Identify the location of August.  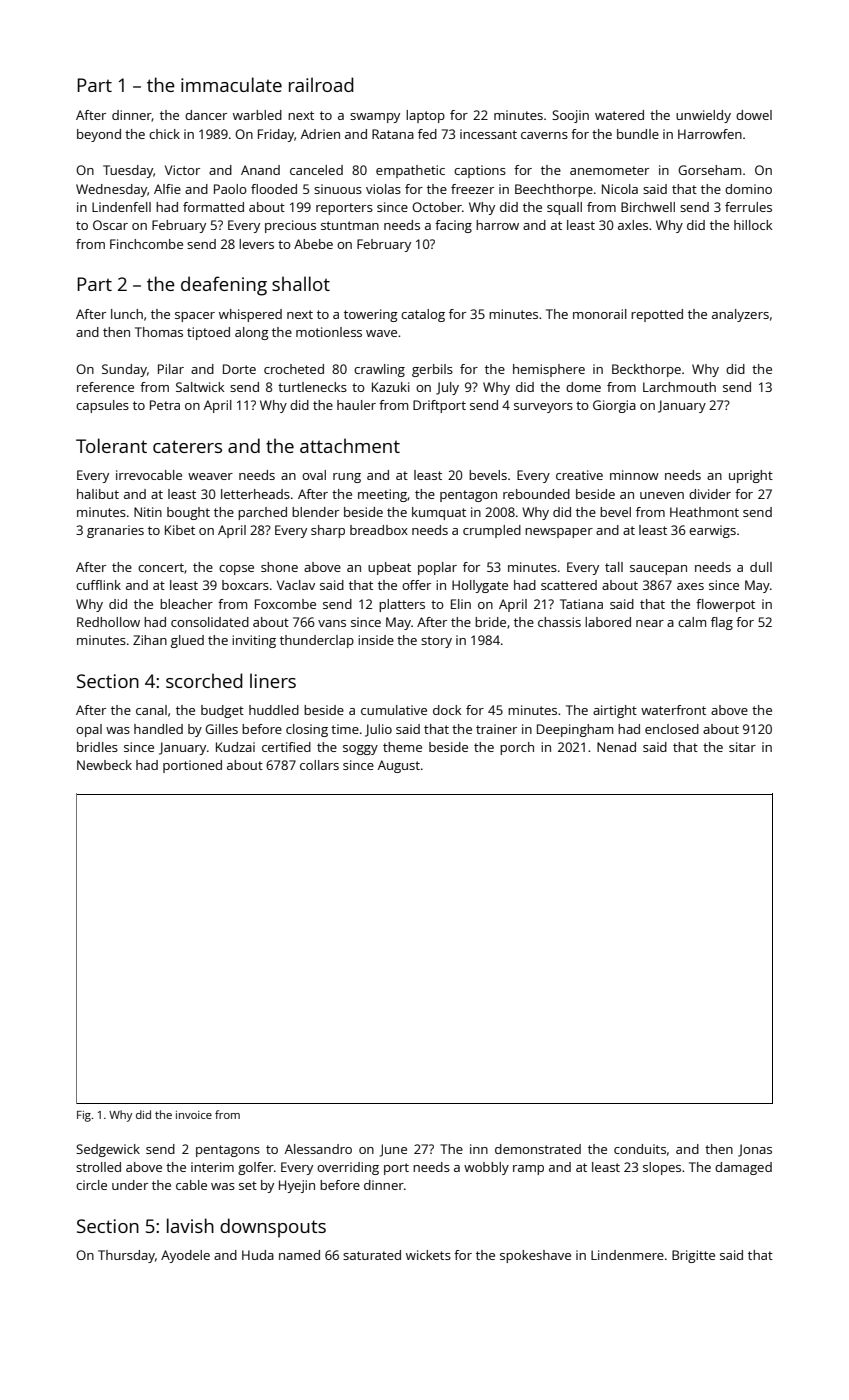
(399, 766).
